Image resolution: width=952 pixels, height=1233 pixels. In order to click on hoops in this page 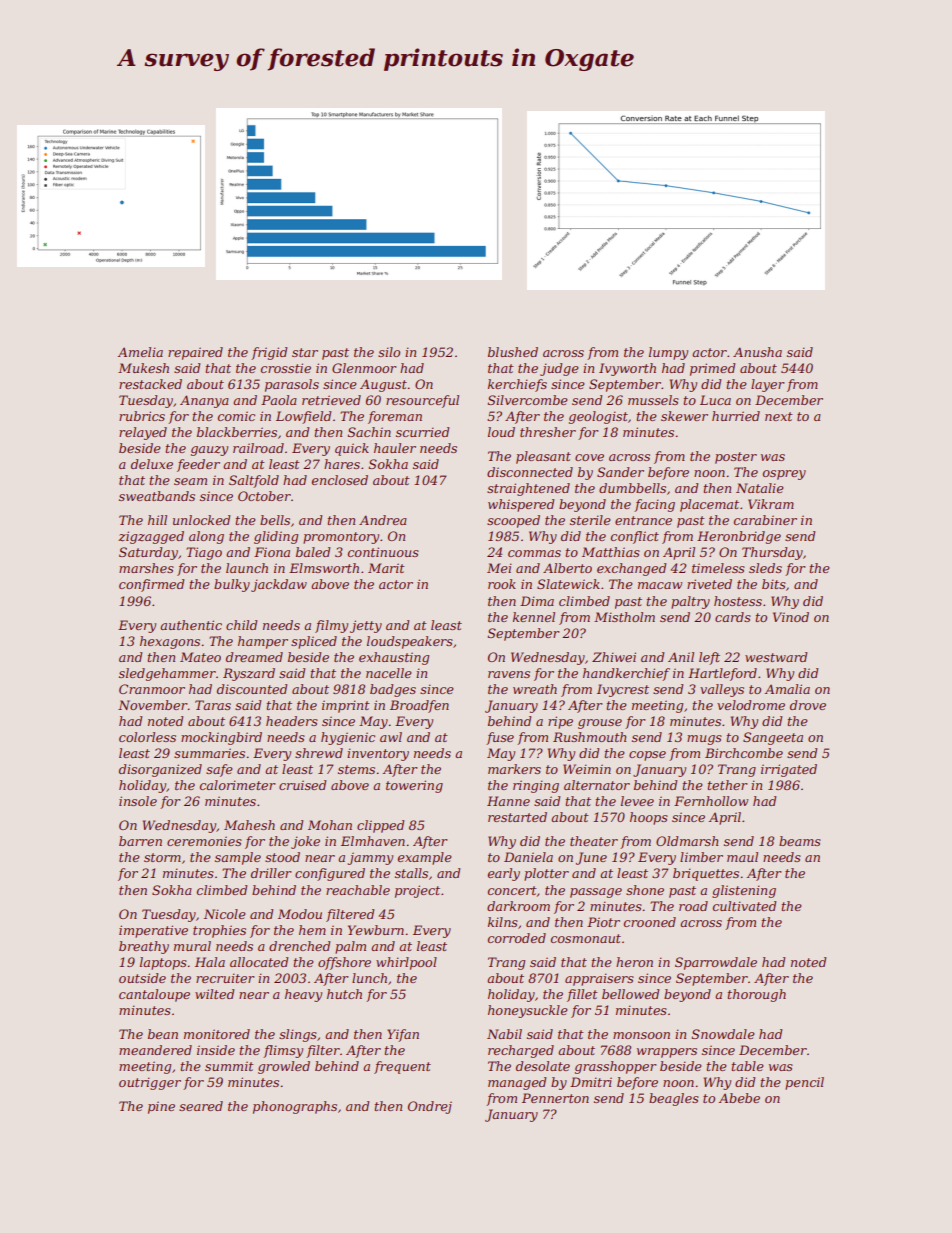, I will do `click(649, 818)`.
